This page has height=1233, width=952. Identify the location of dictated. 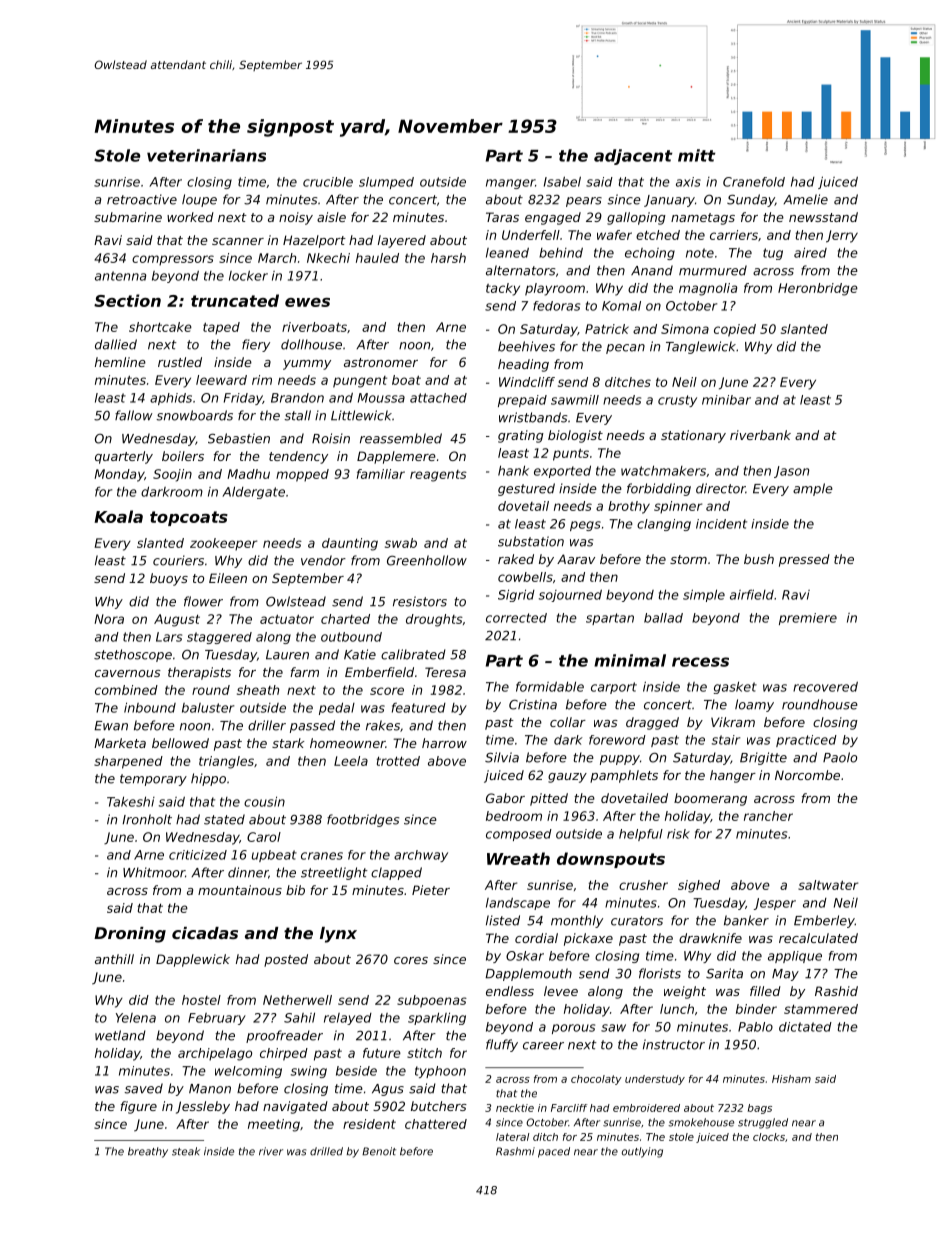
(805, 1027).
